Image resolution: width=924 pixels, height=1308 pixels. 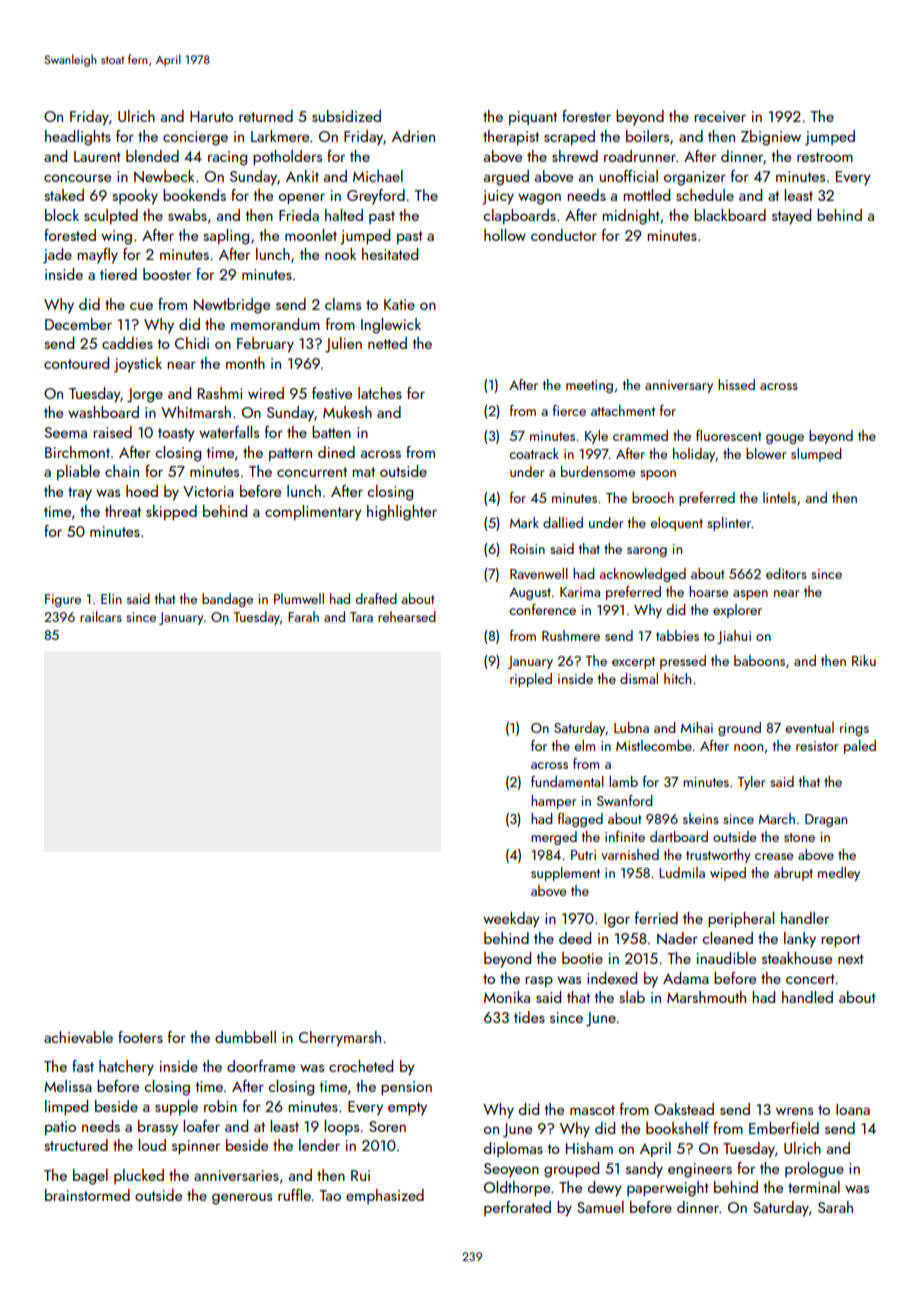 What do you see at coordinates (816, 455) in the screenshot?
I see `slumped` at bounding box center [816, 455].
